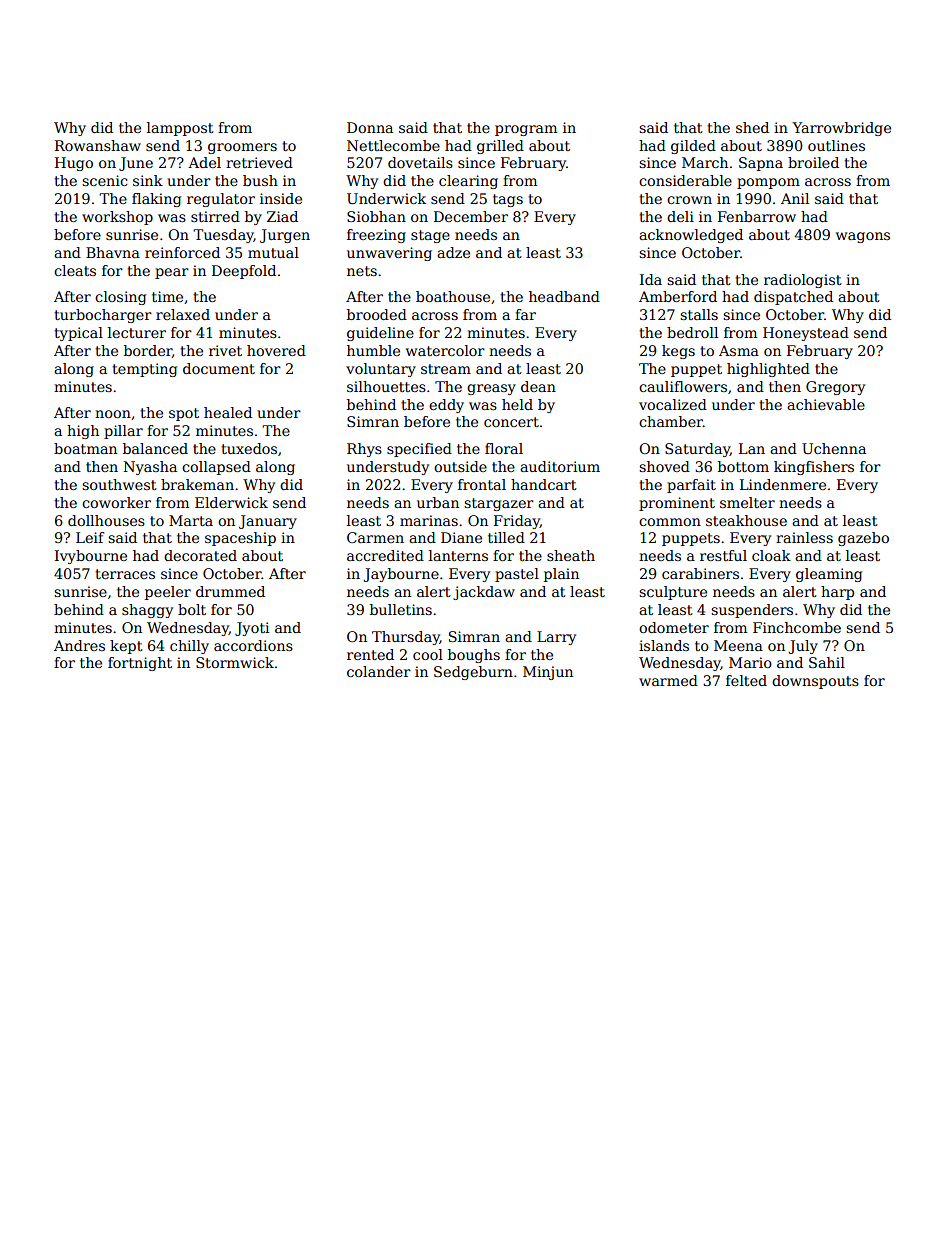  I want to click on Yarrowbridge, so click(841, 129).
